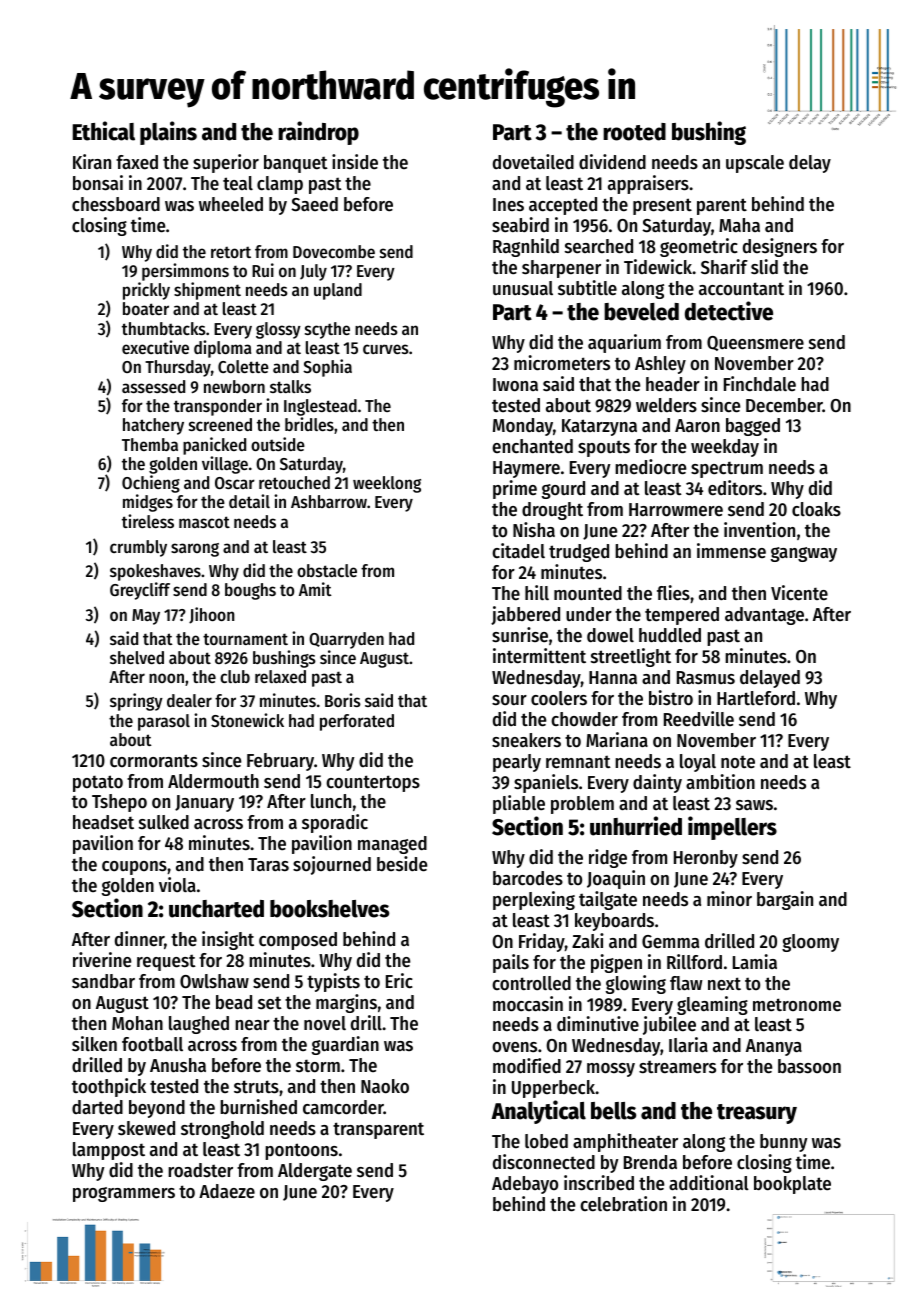 The width and height of the screenshot is (924, 1311). Describe the element at coordinates (148, 503) in the screenshot. I see `midges` at that location.
